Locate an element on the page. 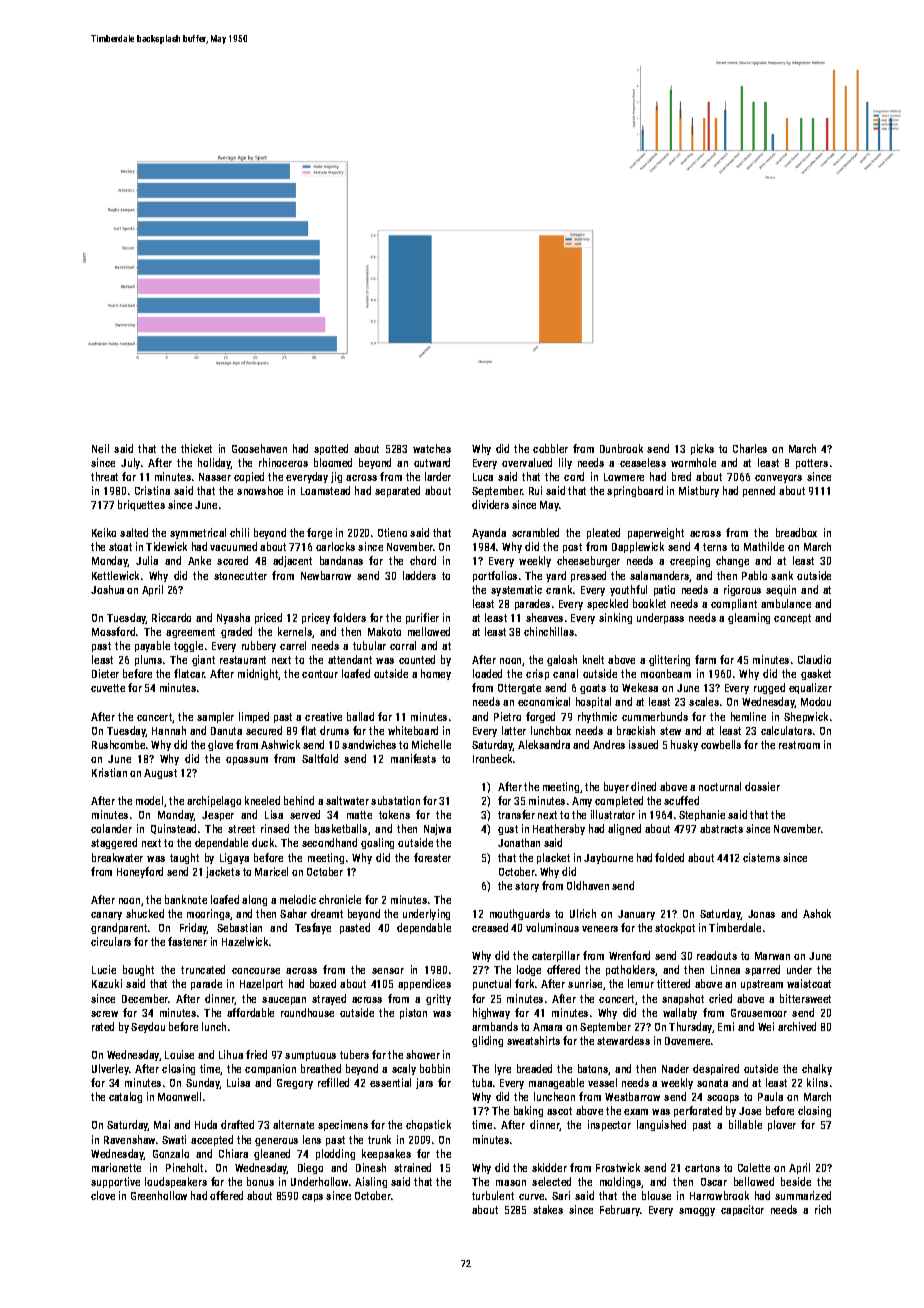 This page has height=1308, width=924. Neil is located at coordinates (100, 448).
